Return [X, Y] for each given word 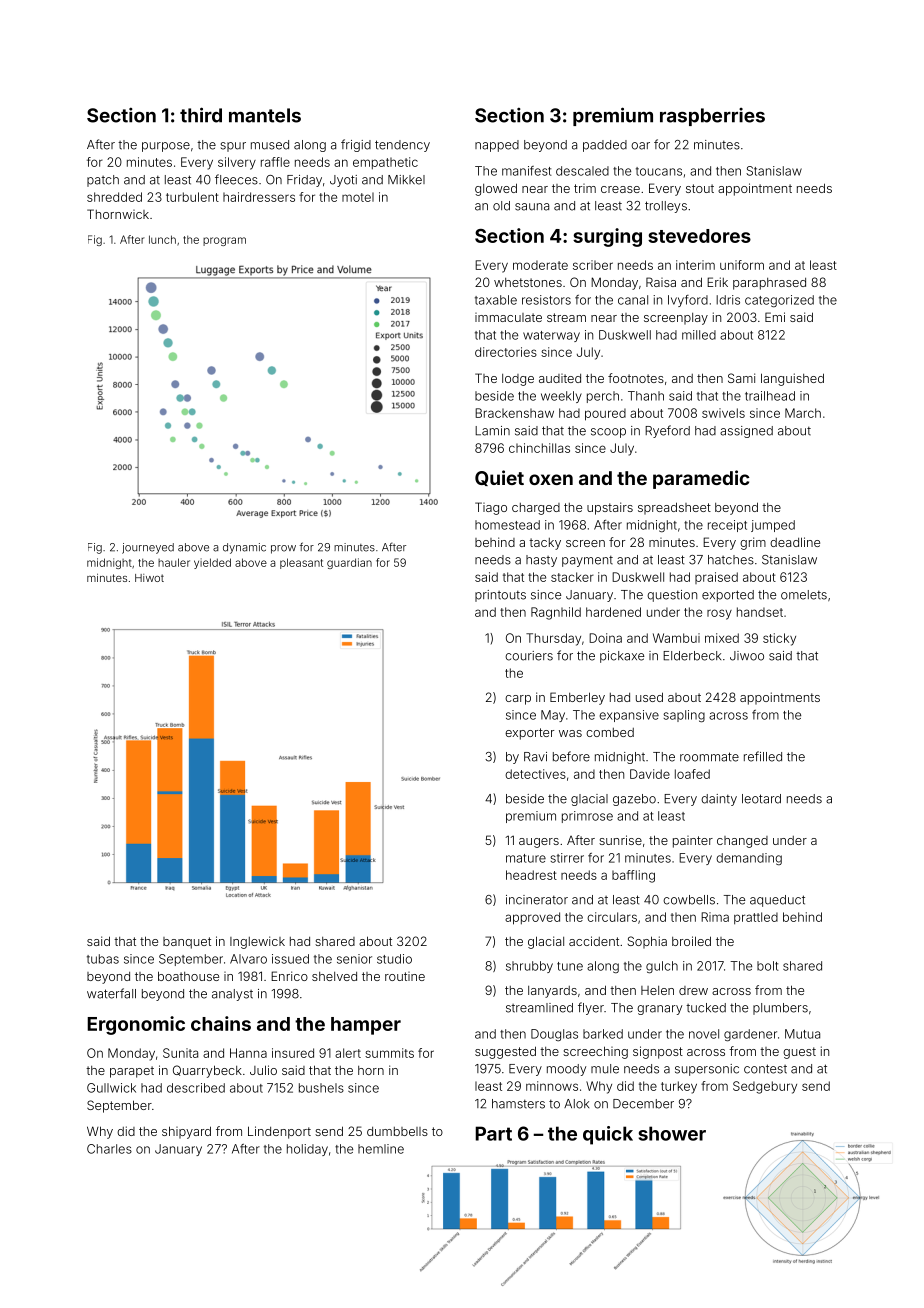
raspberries [712, 117]
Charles [109, 1149]
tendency [402, 146]
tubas [103, 959]
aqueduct [777, 901]
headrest [531, 875]
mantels [265, 115]
